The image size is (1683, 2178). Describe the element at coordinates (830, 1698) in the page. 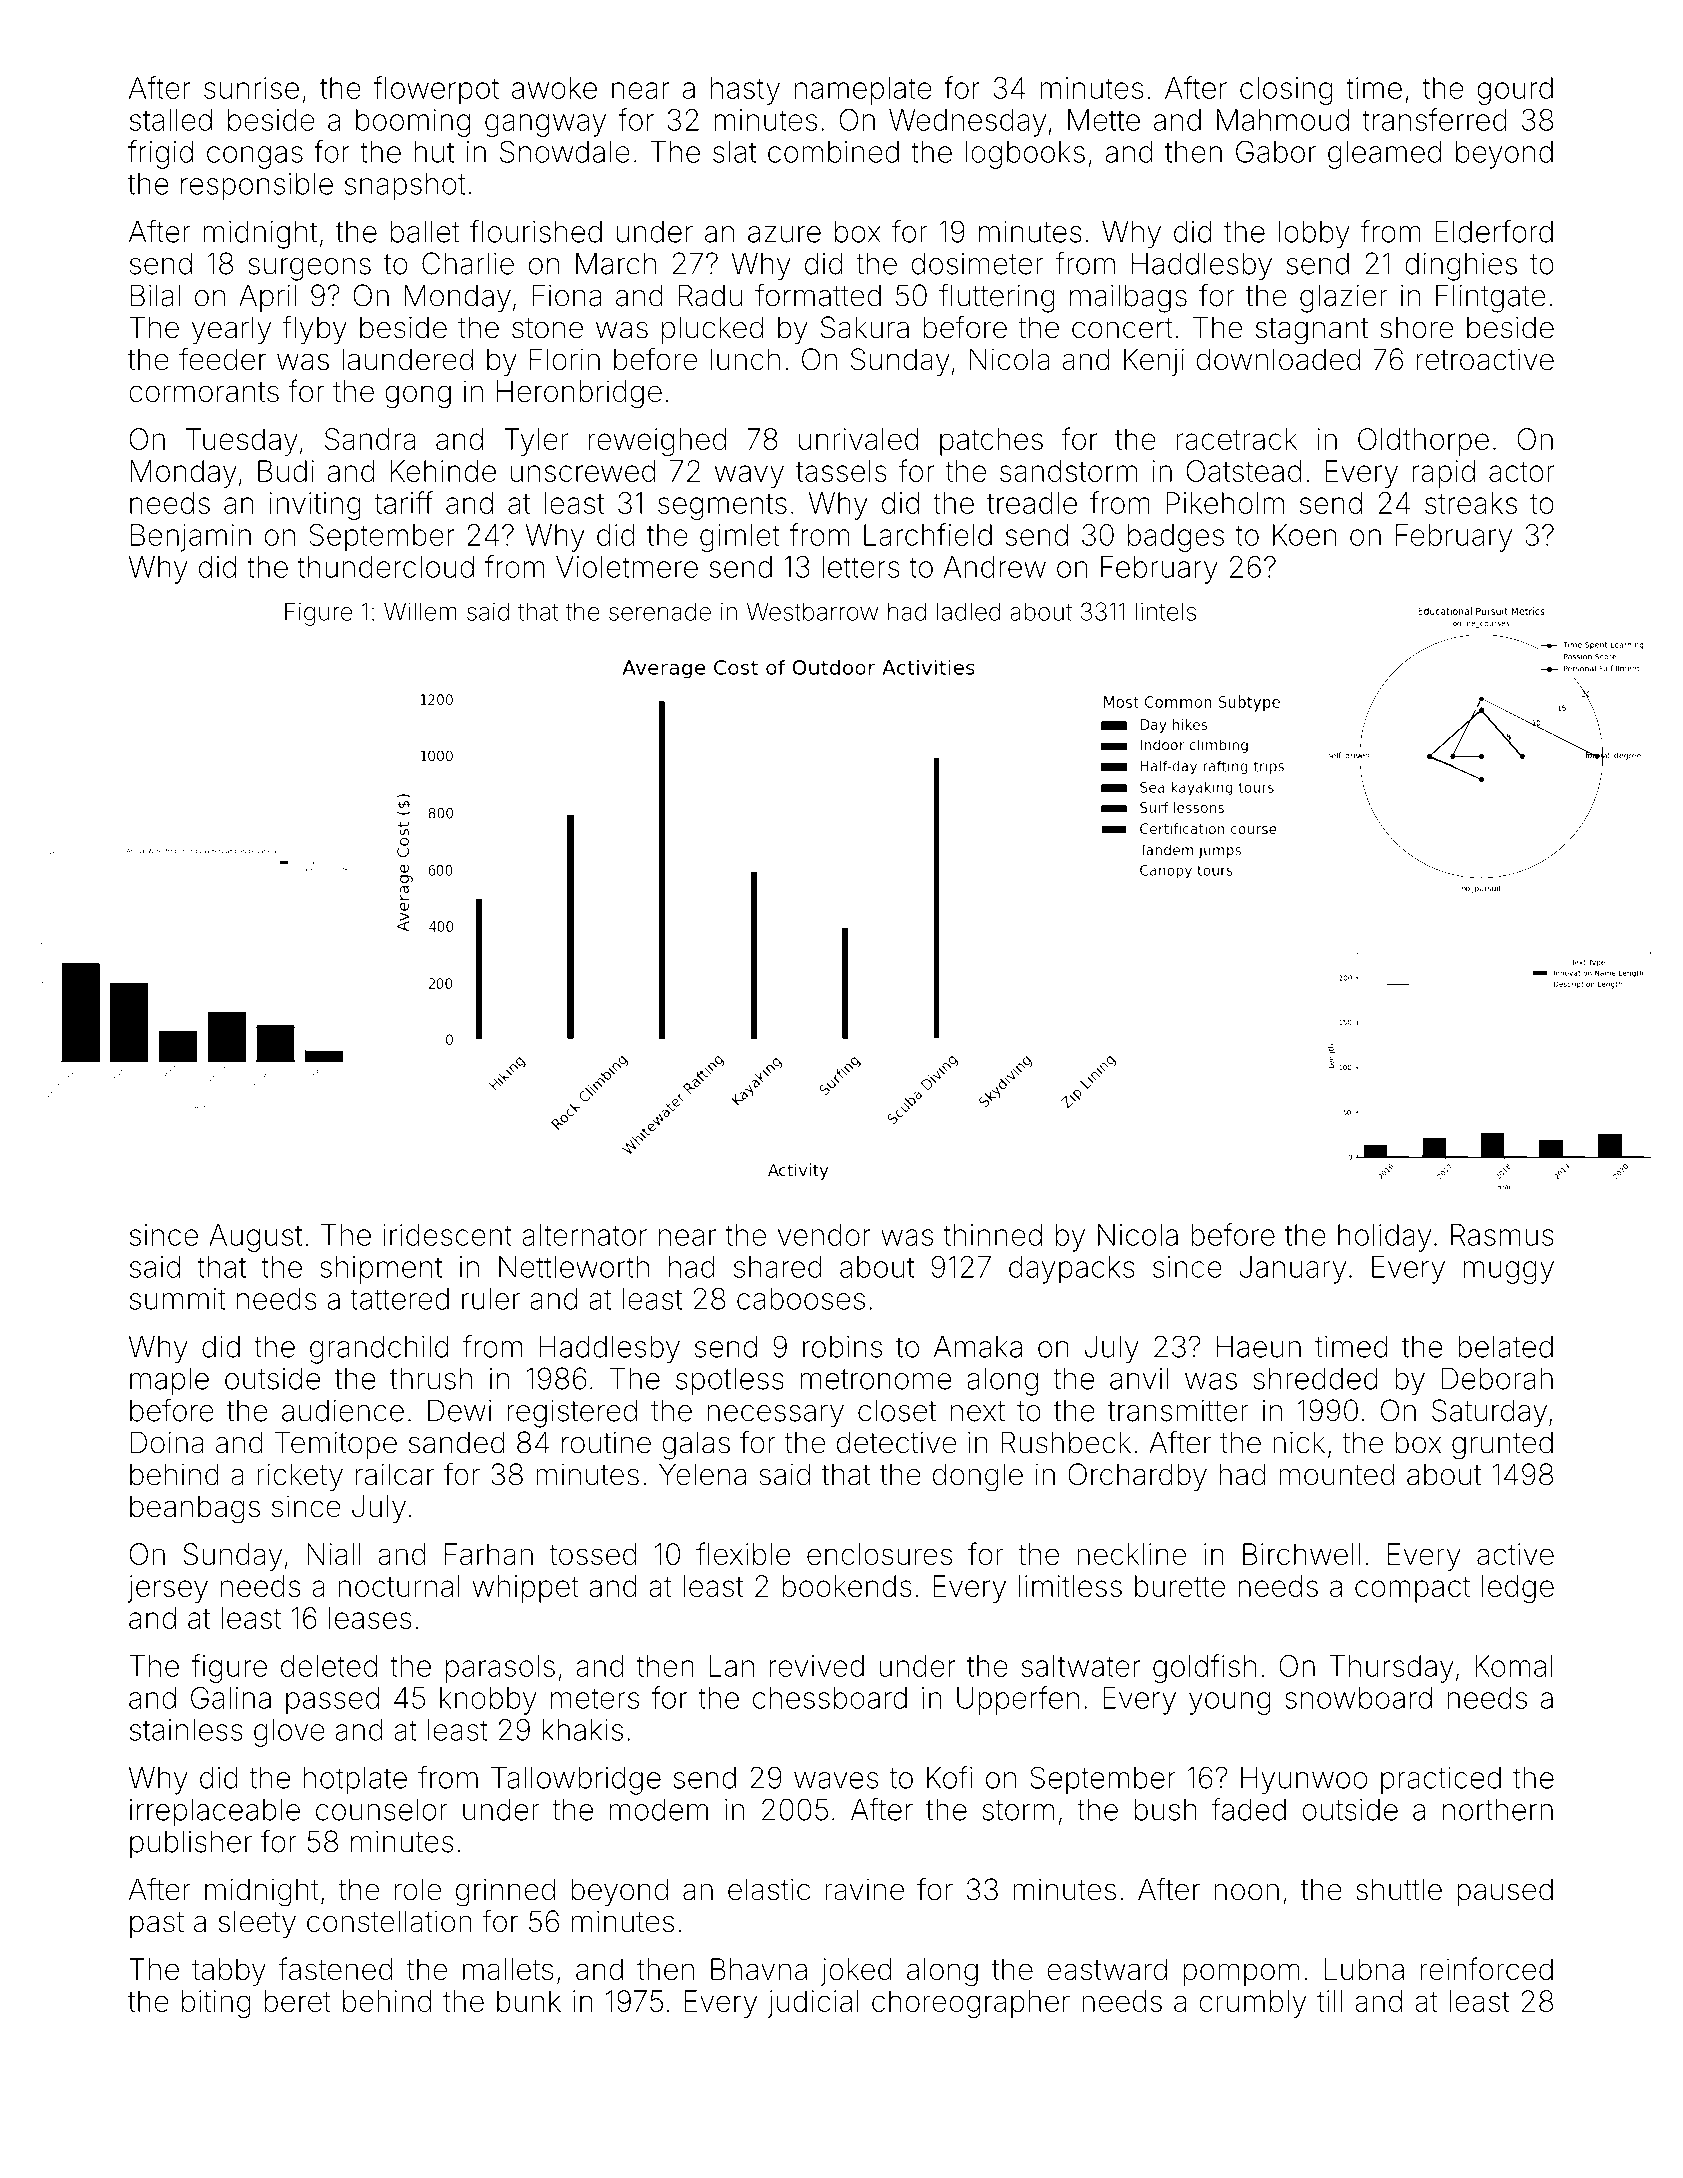

I see `chessboard` at that location.
